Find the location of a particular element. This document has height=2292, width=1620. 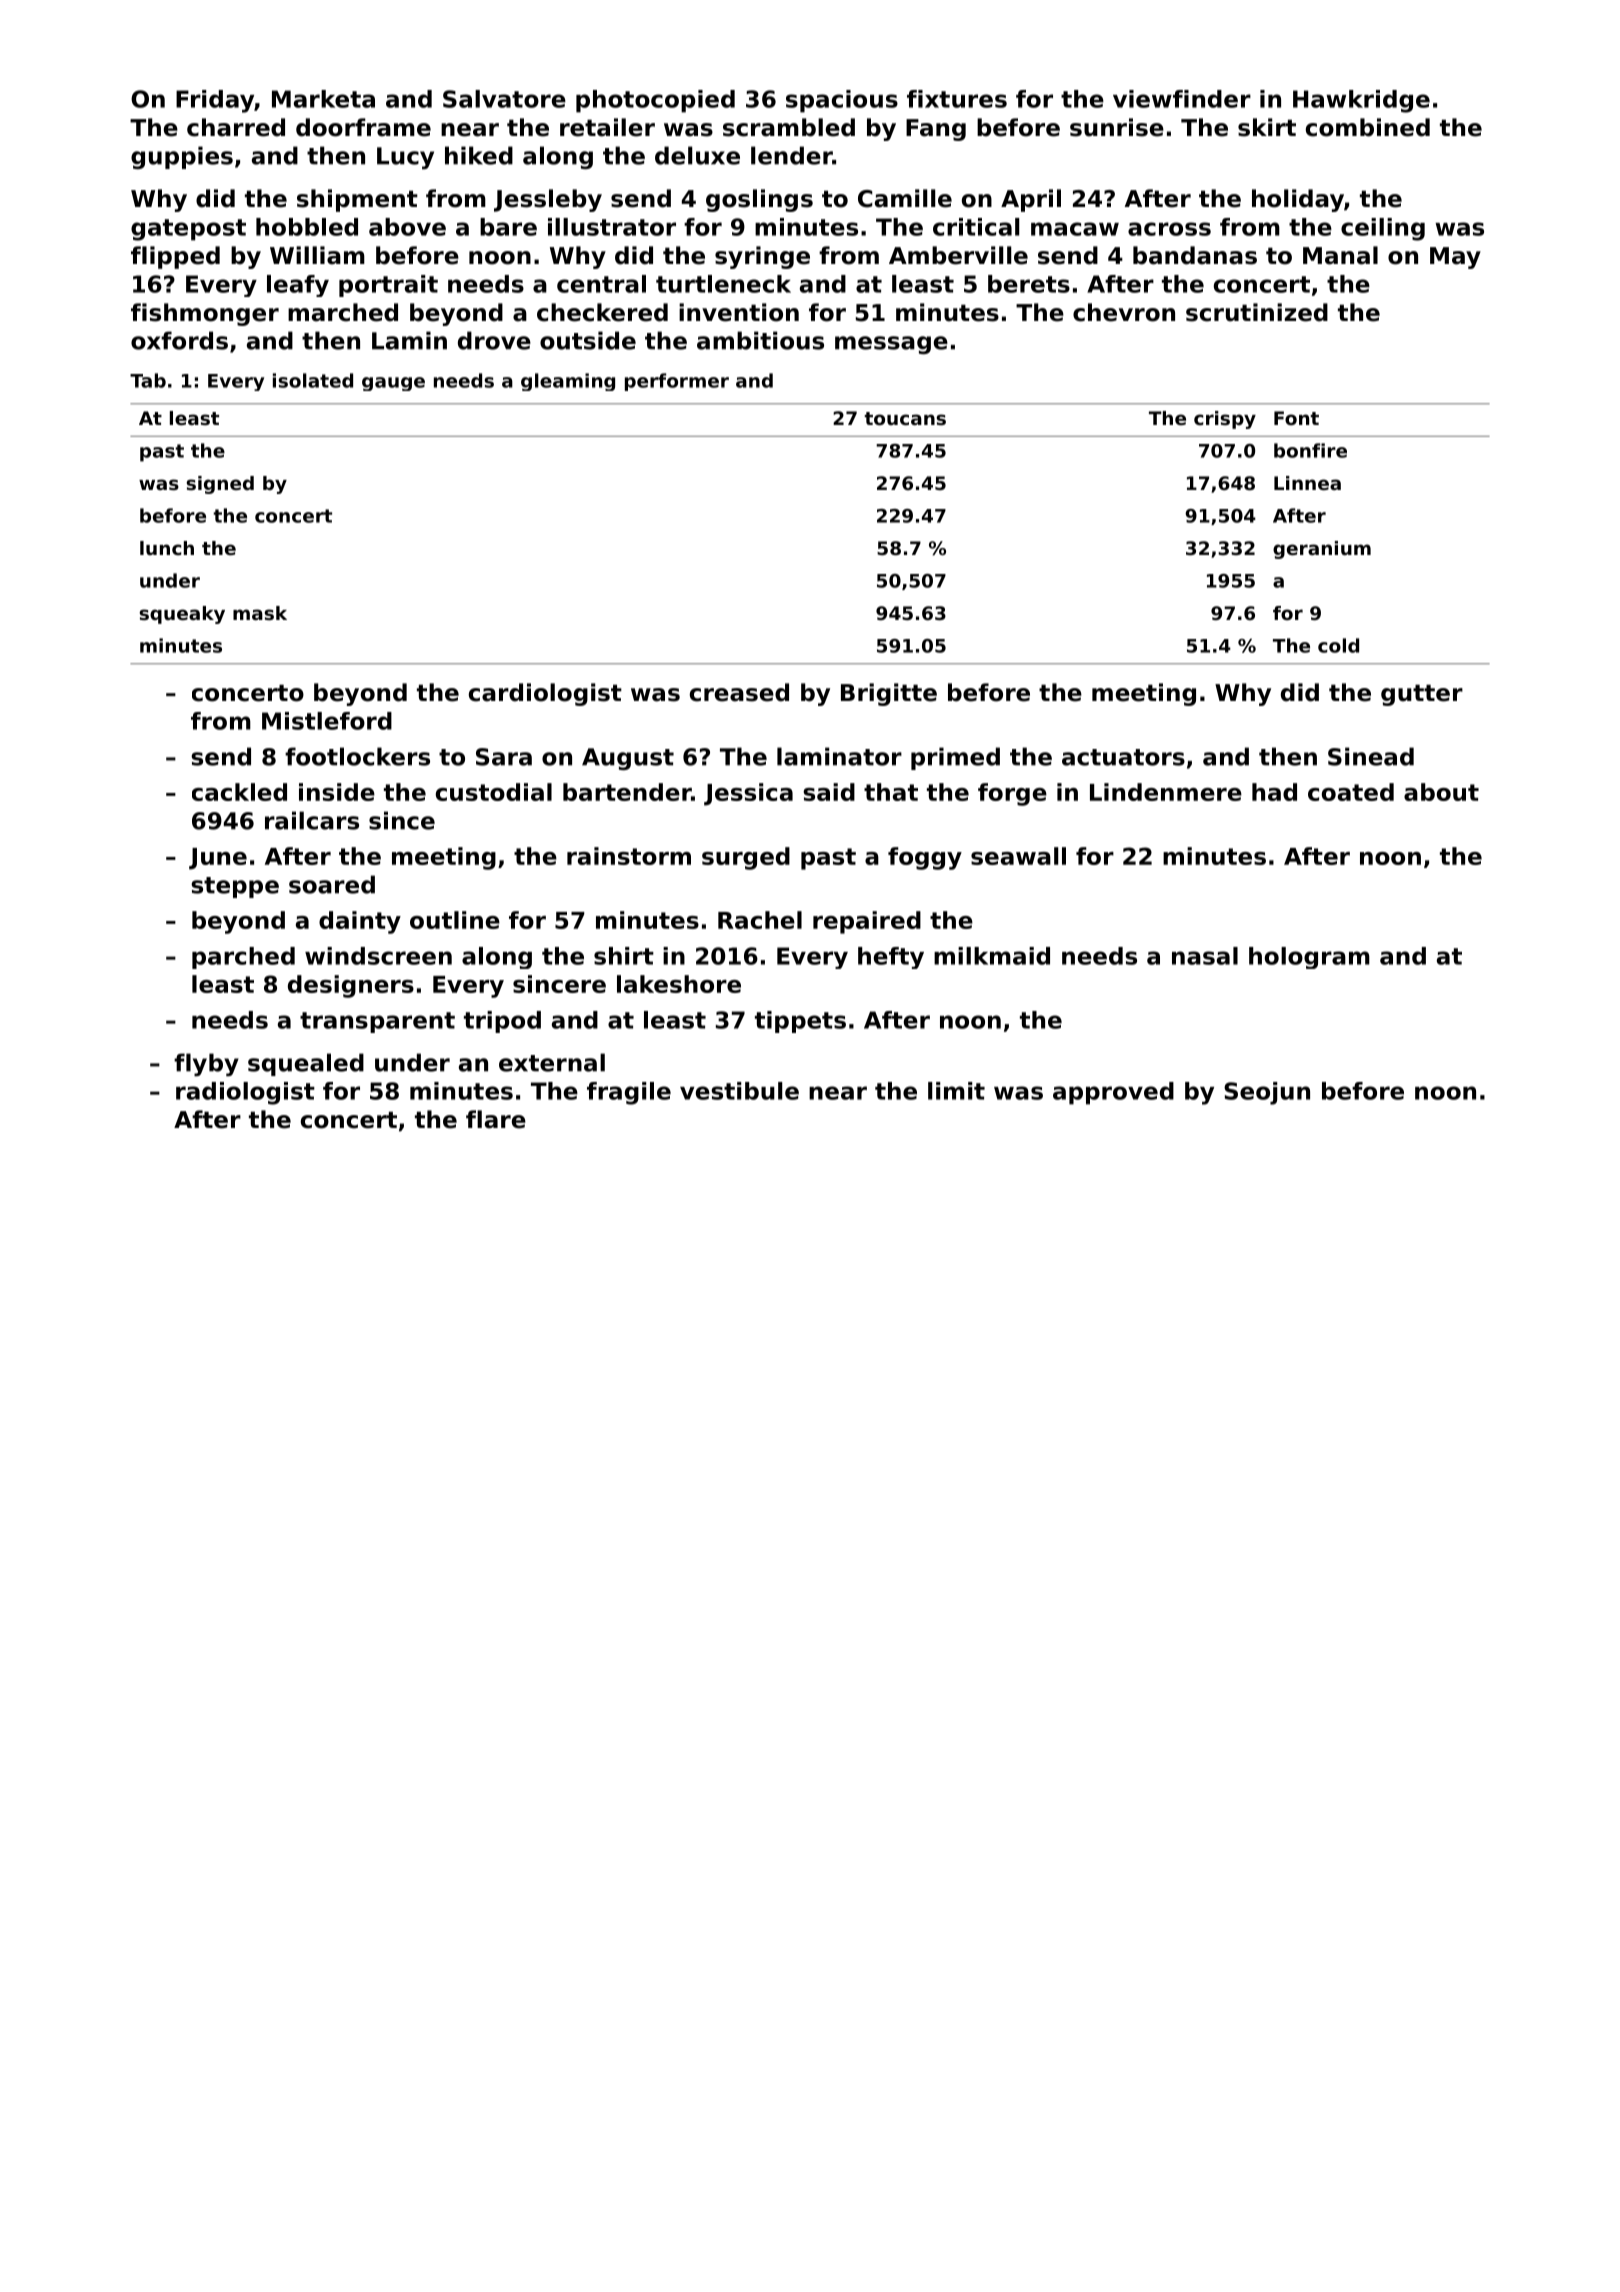

spacious is located at coordinates (842, 101).
